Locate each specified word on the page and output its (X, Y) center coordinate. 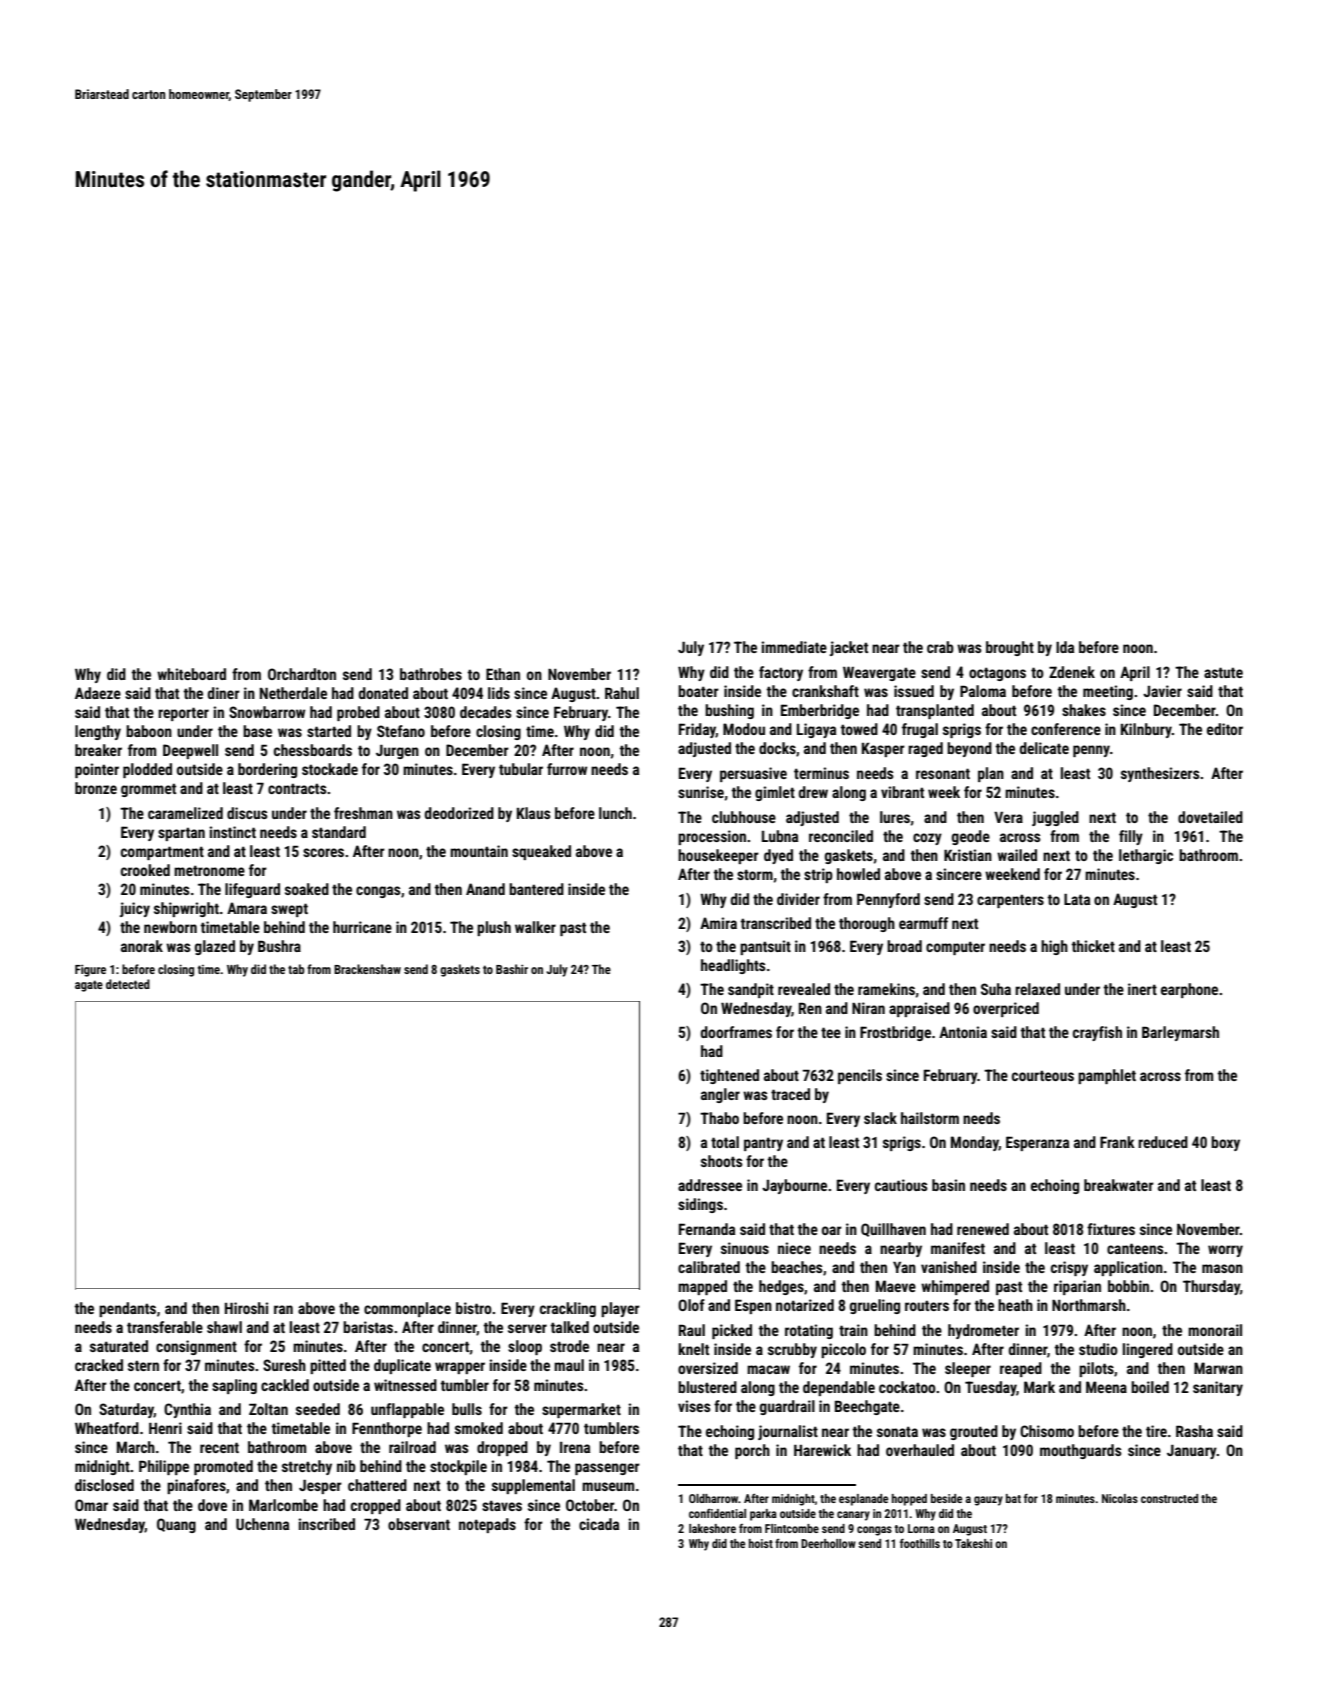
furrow (567, 769)
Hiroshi (246, 1308)
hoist (761, 1543)
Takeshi (973, 1543)
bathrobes (431, 674)
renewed (983, 1229)
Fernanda (707, 1229)
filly (1131, 837)
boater (698, 691)
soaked (307, 889)
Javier (1162, 691)
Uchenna (262, 1524)
